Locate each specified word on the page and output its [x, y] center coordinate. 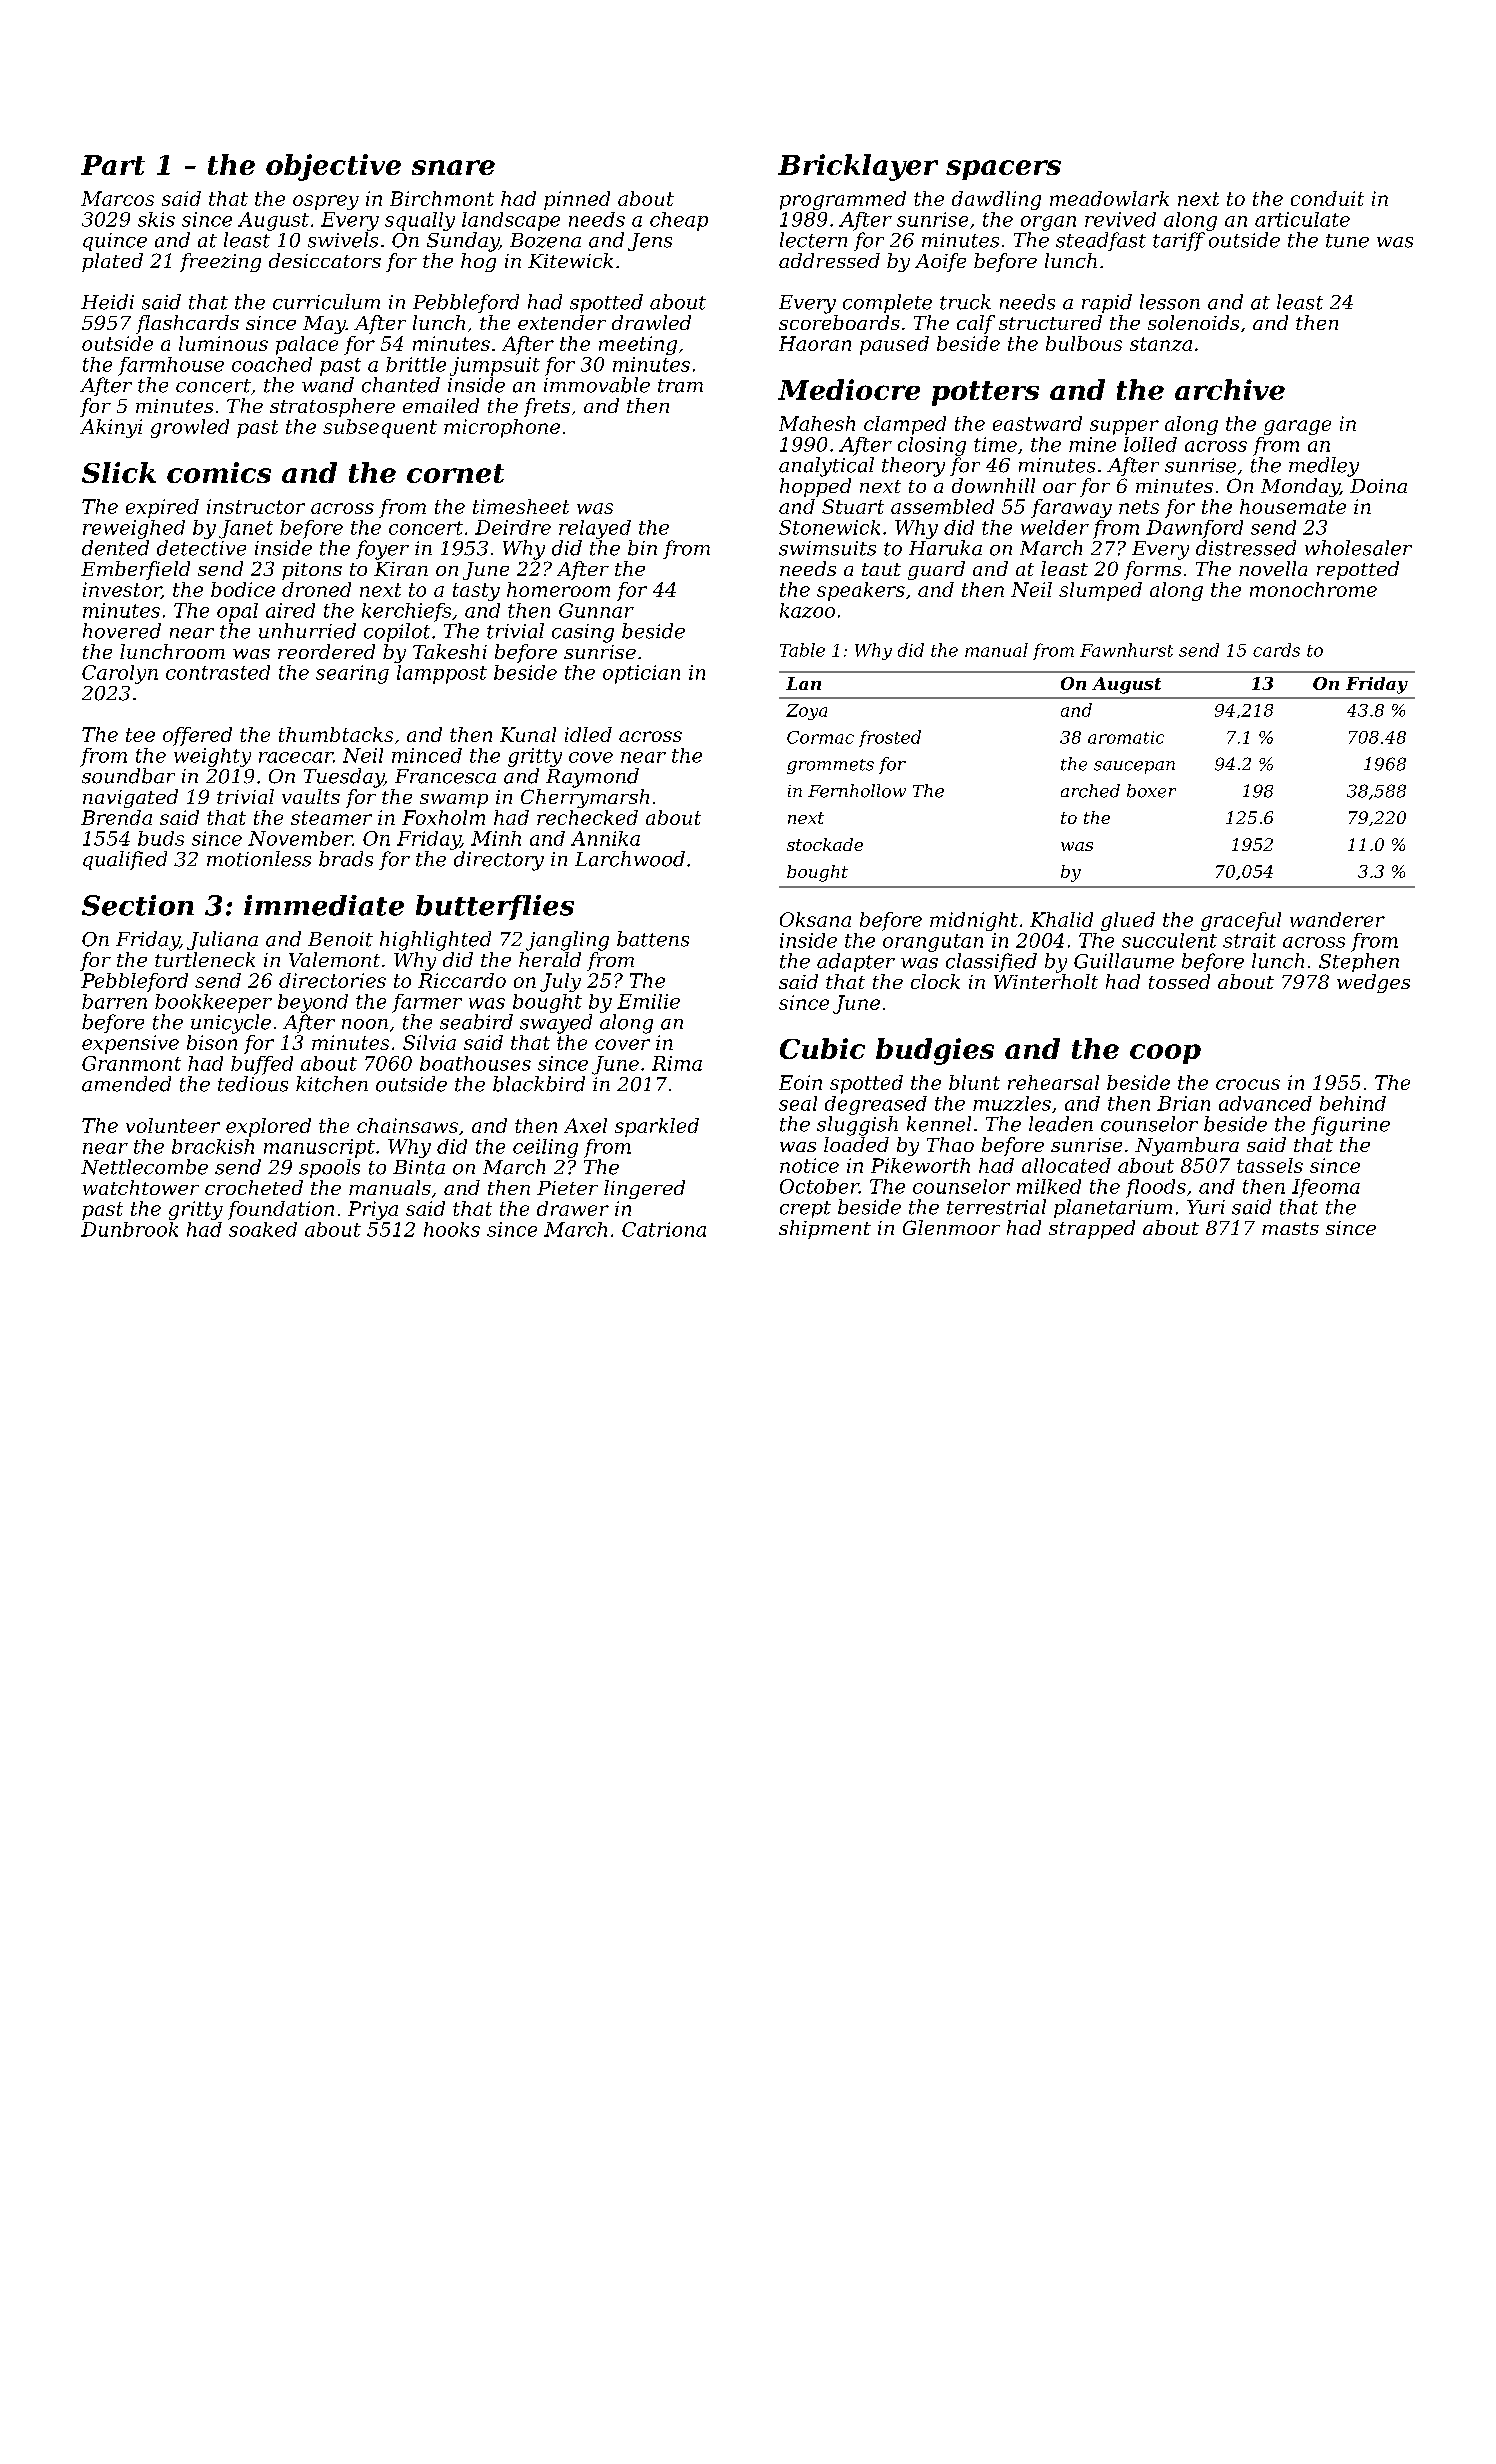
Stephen [1359, 962]
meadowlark [1109, 198]
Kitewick [570, 260]
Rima [677, 1063]
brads [346, 859]
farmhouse [171, 366]
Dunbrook [129, 1229]
